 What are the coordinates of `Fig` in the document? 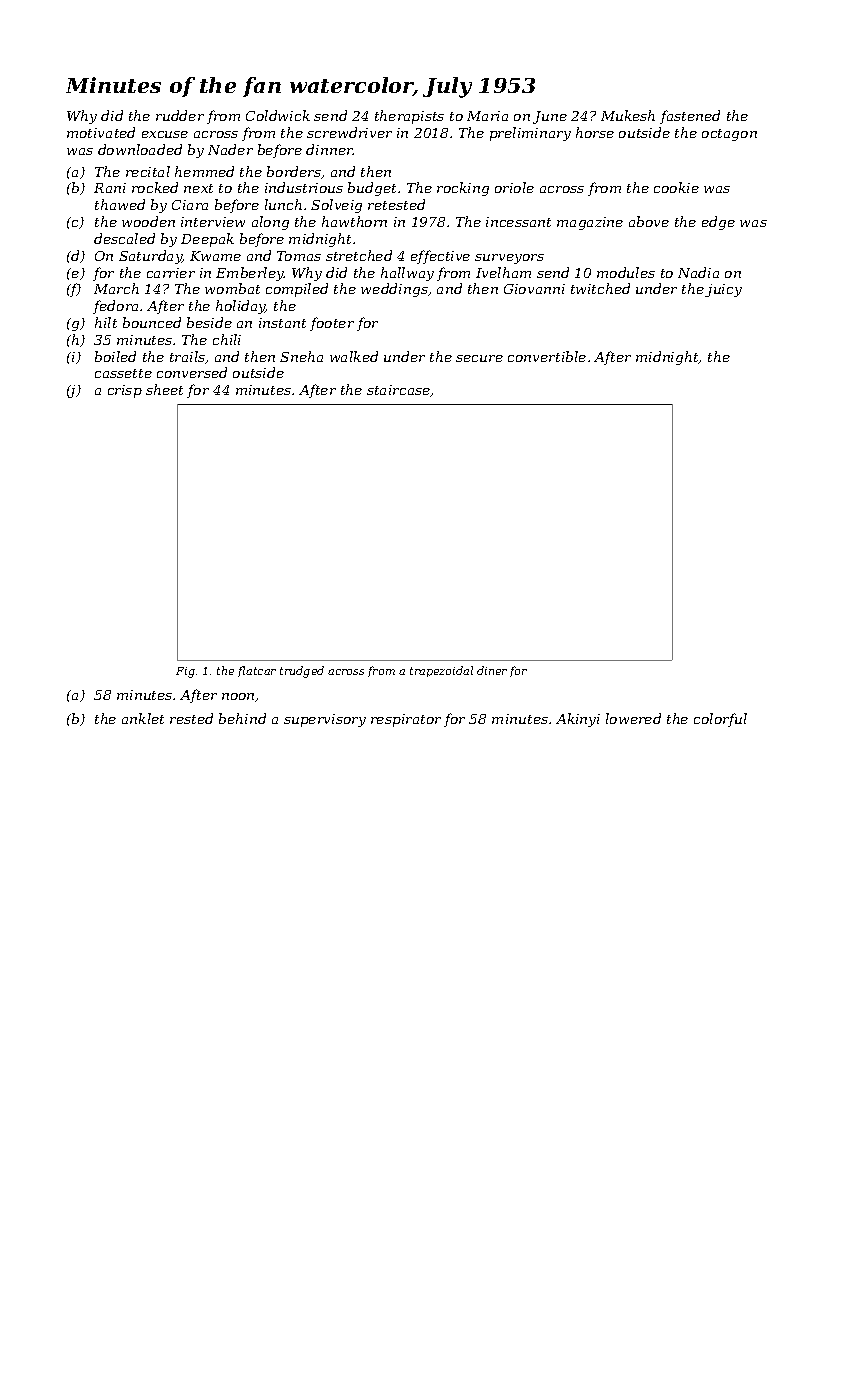 It's located at (185, 672).
